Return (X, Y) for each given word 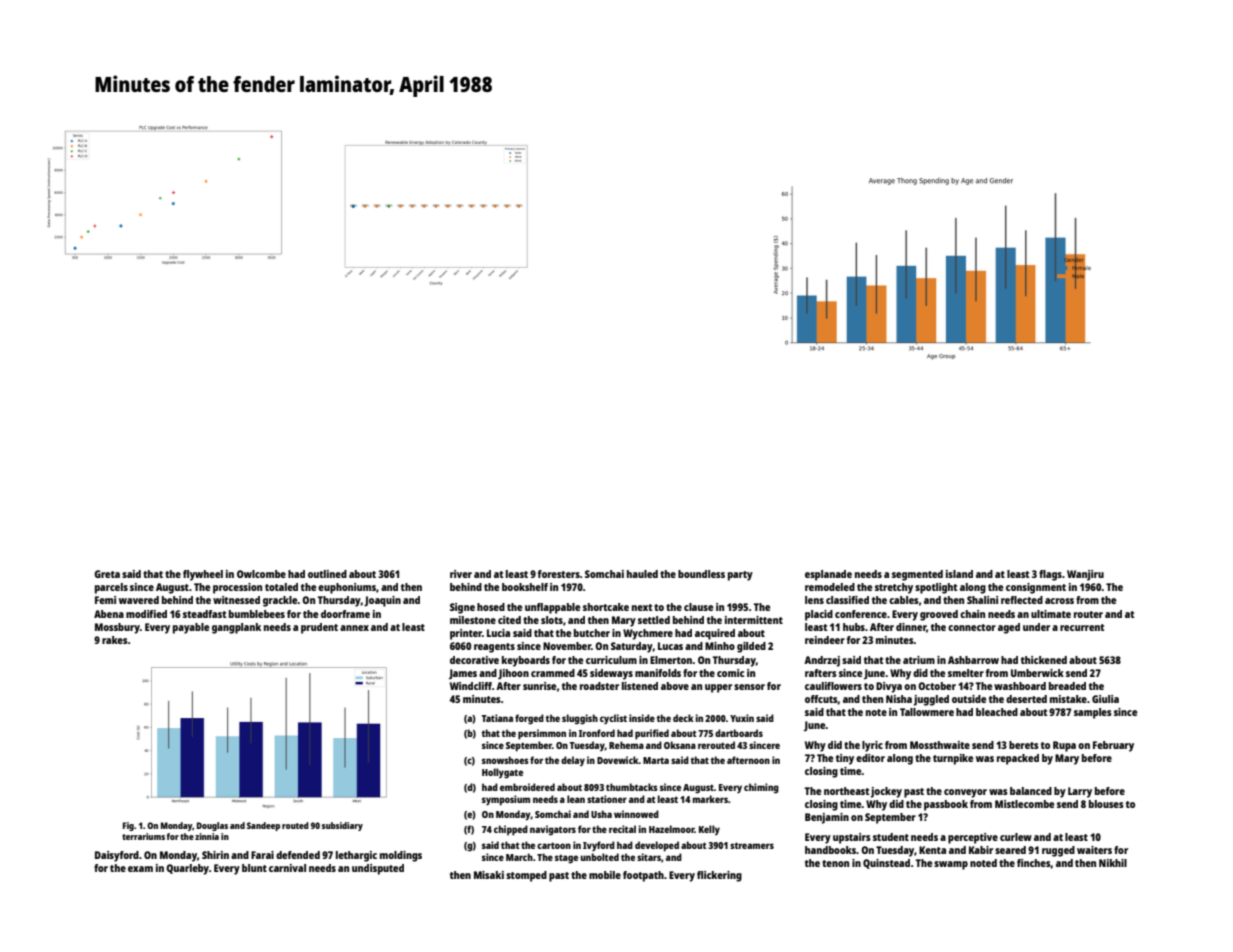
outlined (327, 574)
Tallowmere (927, 712)
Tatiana (497, 718)
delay (573, 761)
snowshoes (505, 760)
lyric (872, 746)
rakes (115, 640)
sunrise (539, 686)
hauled (642, 574)
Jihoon (513, 674)
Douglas (212, 826)
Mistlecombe (1024, 804)
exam (140, 869)
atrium (919, 660)
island (959, 574)
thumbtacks (632, 787)
